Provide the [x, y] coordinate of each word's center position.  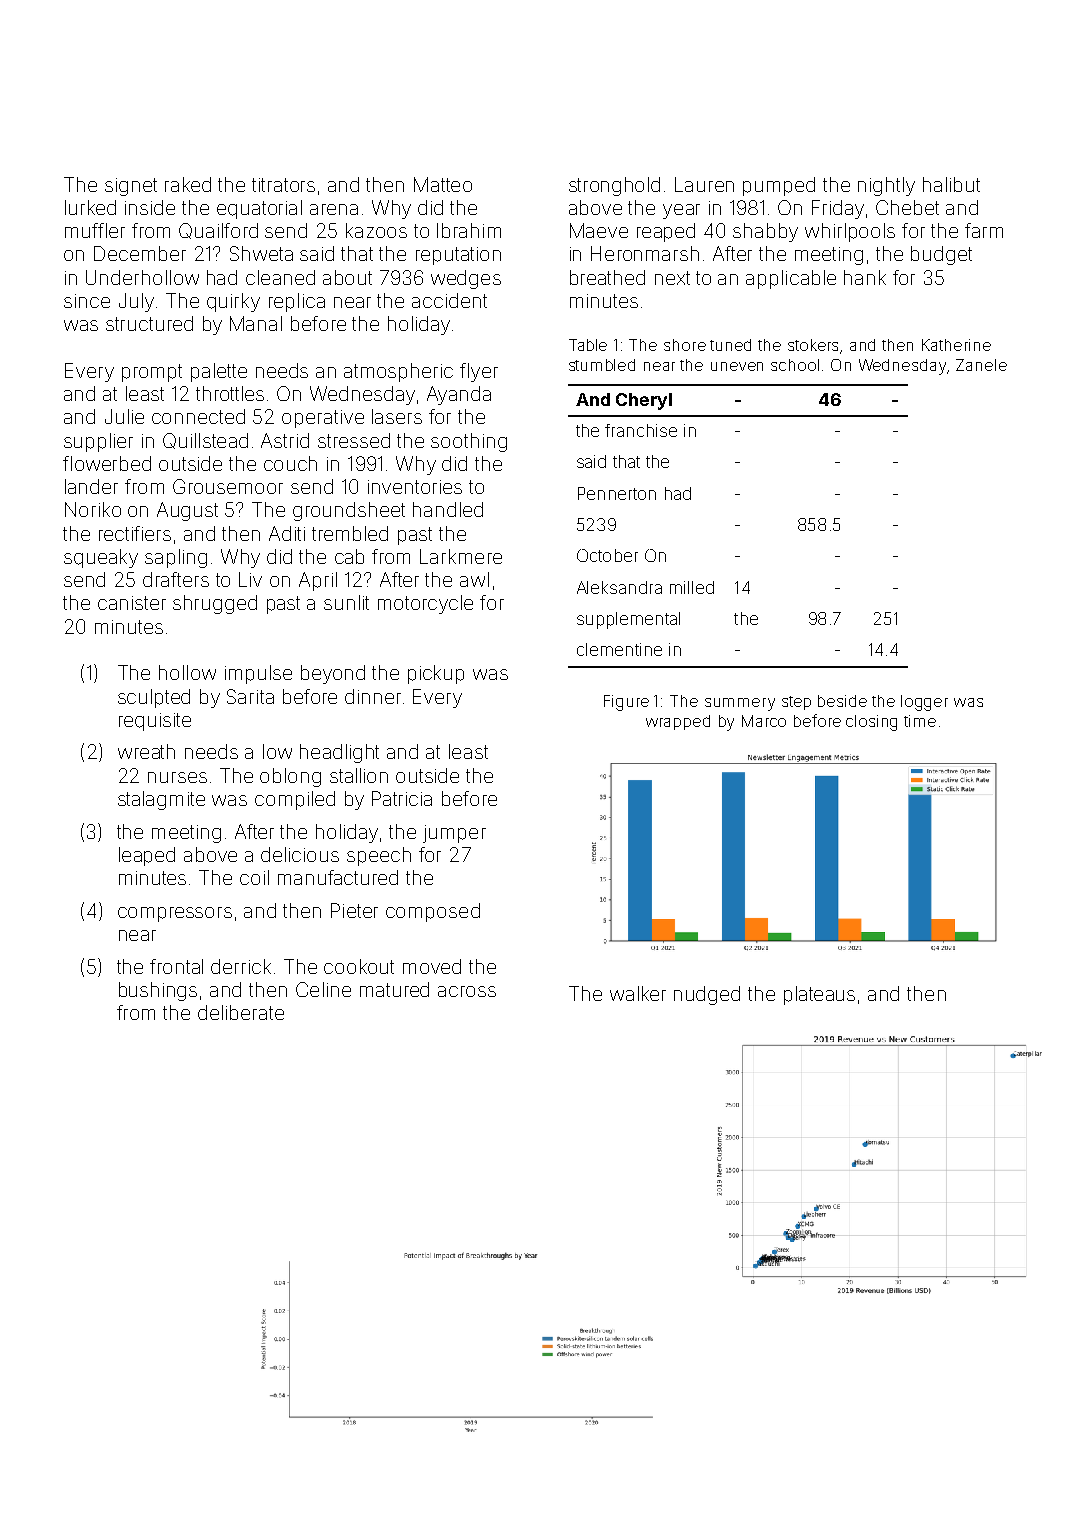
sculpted [154, 698]
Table [588, 345]
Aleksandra [619, 587]
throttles [230, 393]
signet [131, 187]
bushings [158, 991]
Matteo [443, 184]
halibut [951, 184]
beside [842, 701]
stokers [814, 346]
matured [394, 989]
